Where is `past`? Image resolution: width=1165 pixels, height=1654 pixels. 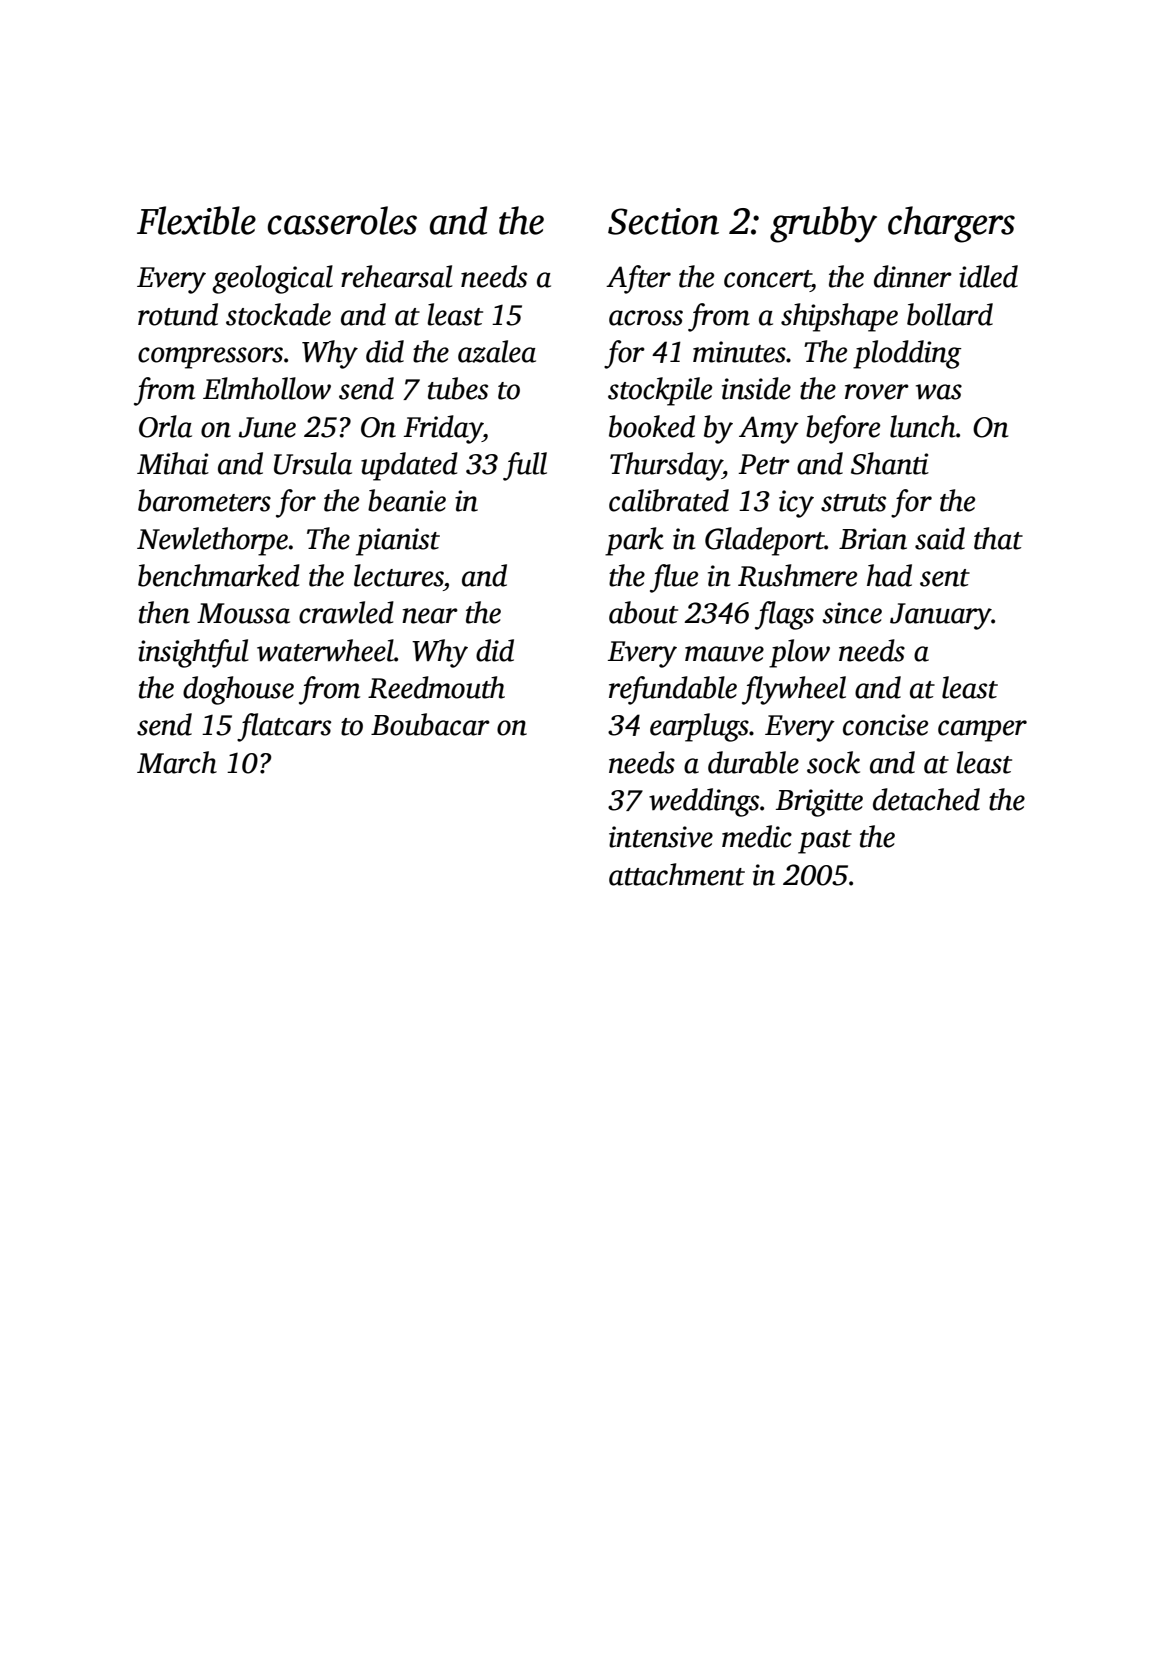
past is located at coordinates (825, 842).
